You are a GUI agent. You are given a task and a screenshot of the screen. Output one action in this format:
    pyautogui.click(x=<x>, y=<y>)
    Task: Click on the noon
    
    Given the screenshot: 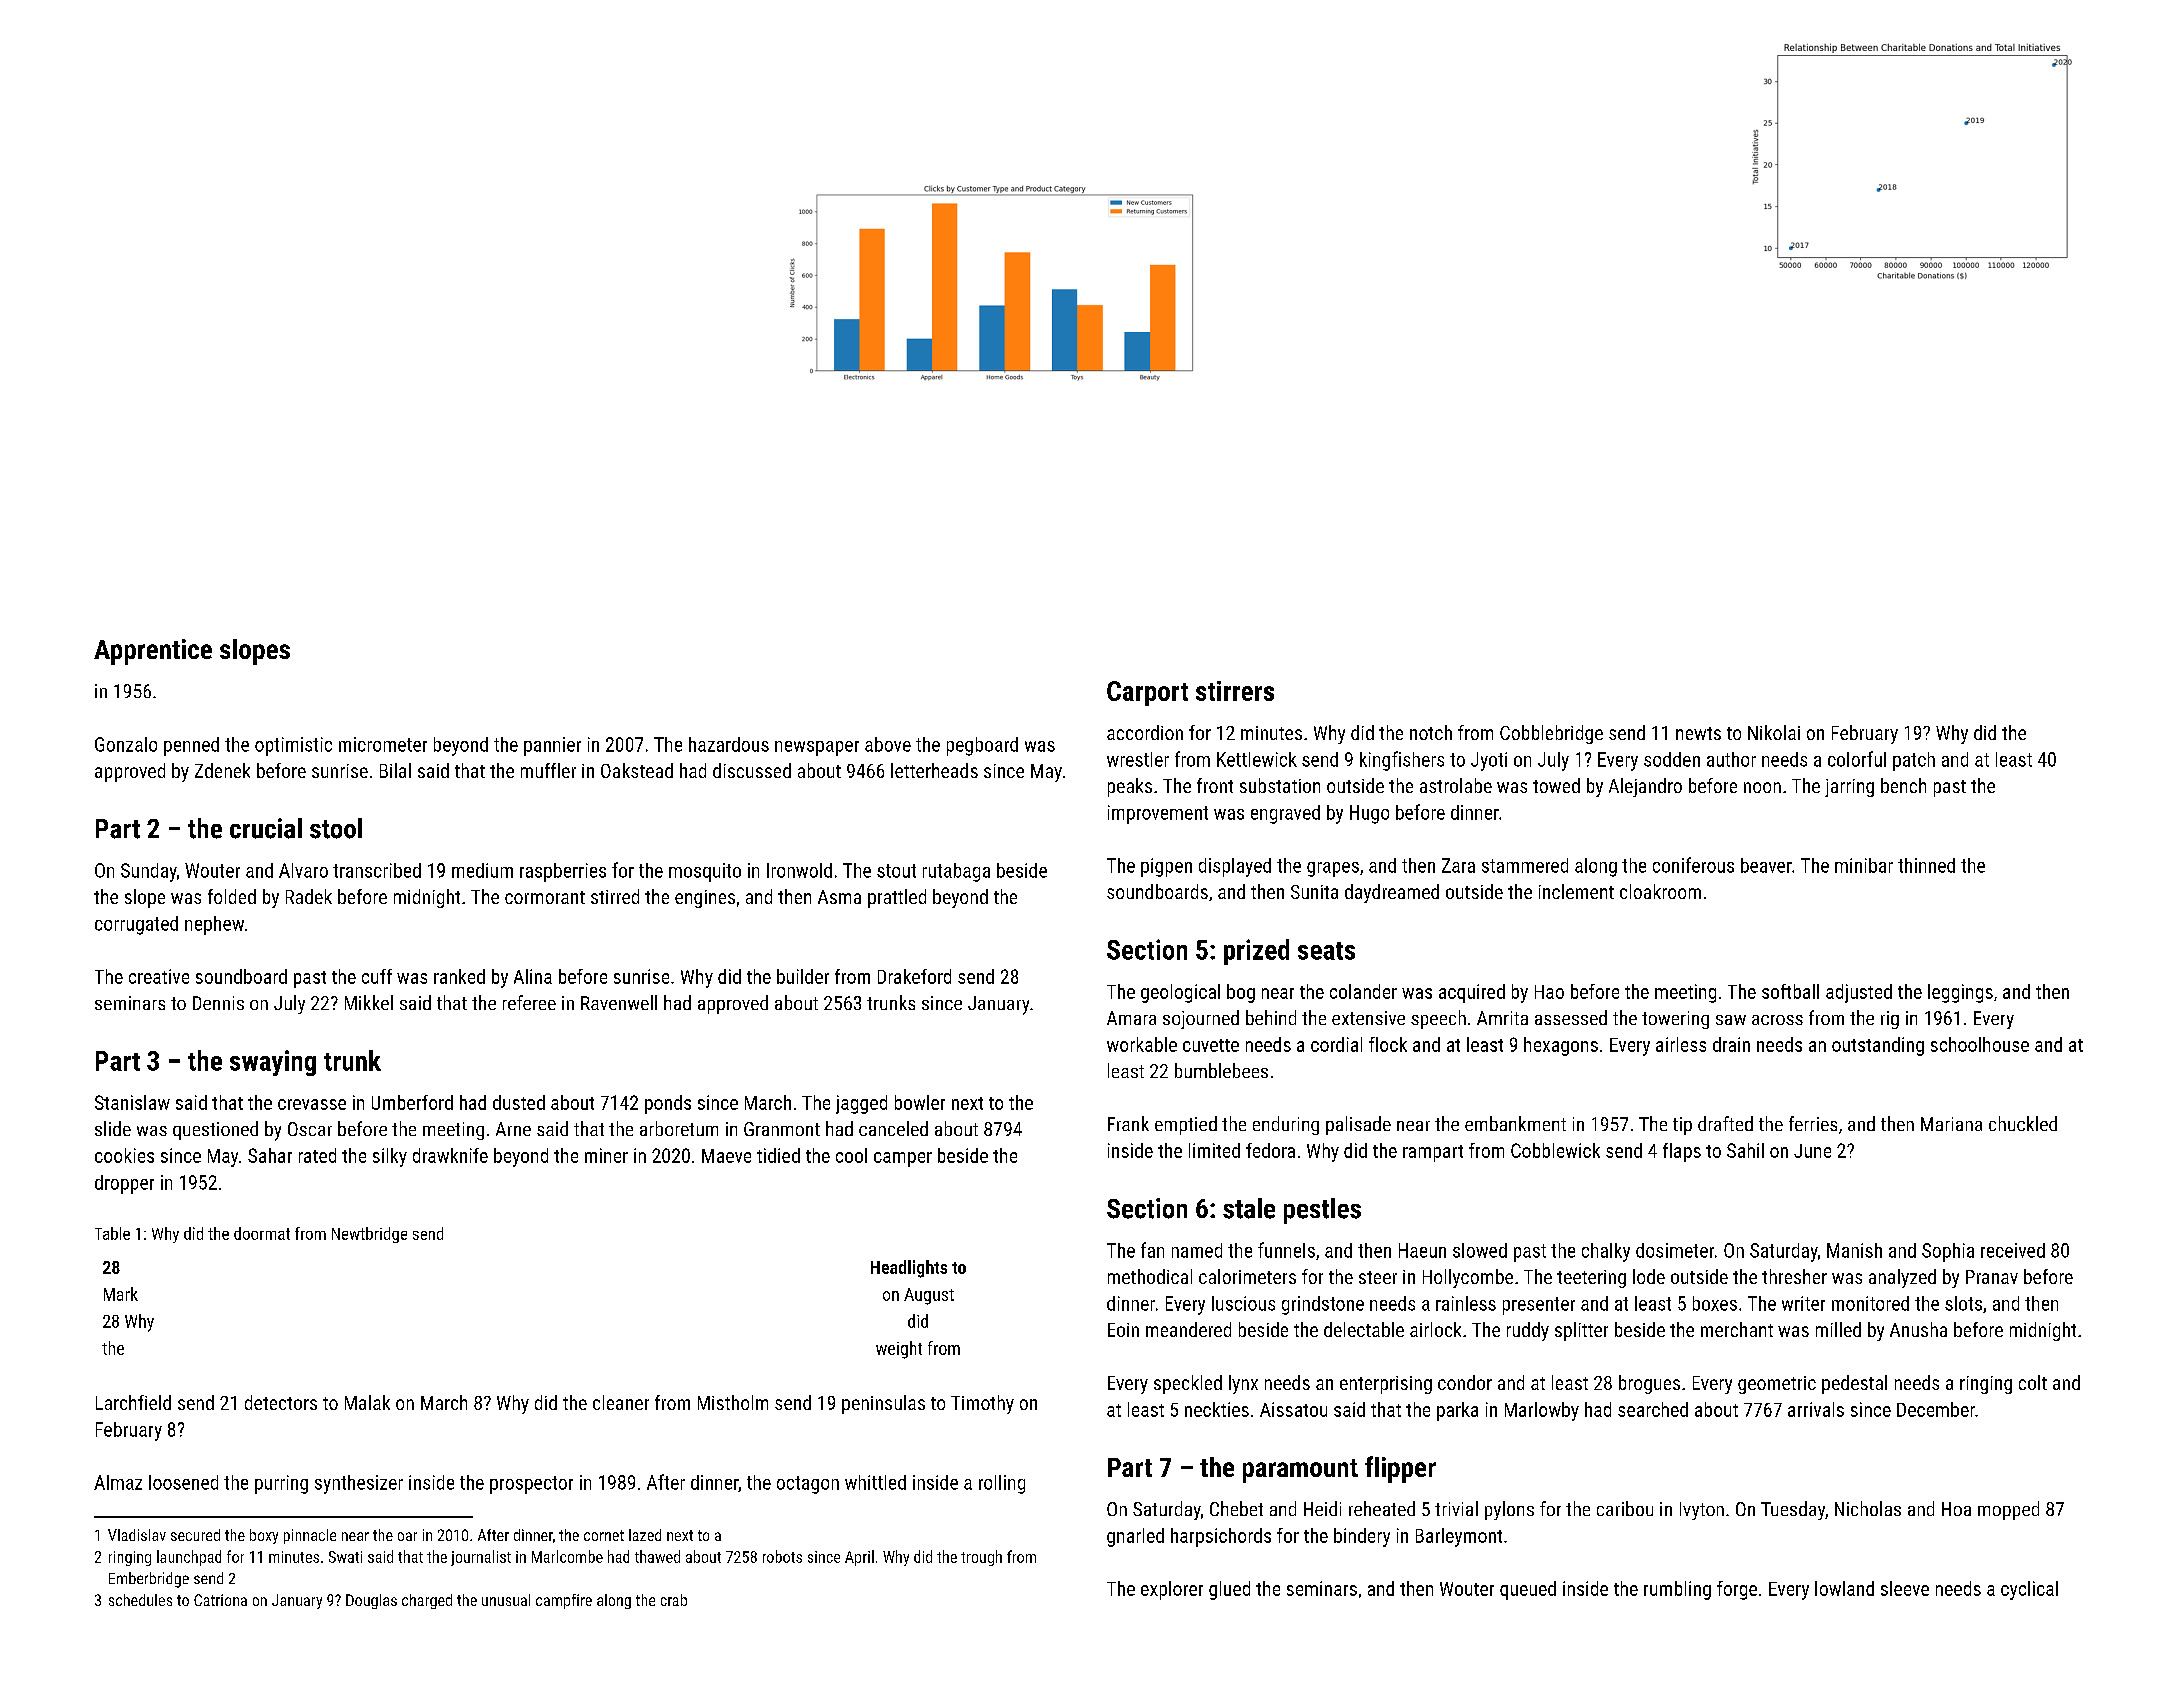 What is the action you would take?
    pyautogui.click(x=1762, y=787)
